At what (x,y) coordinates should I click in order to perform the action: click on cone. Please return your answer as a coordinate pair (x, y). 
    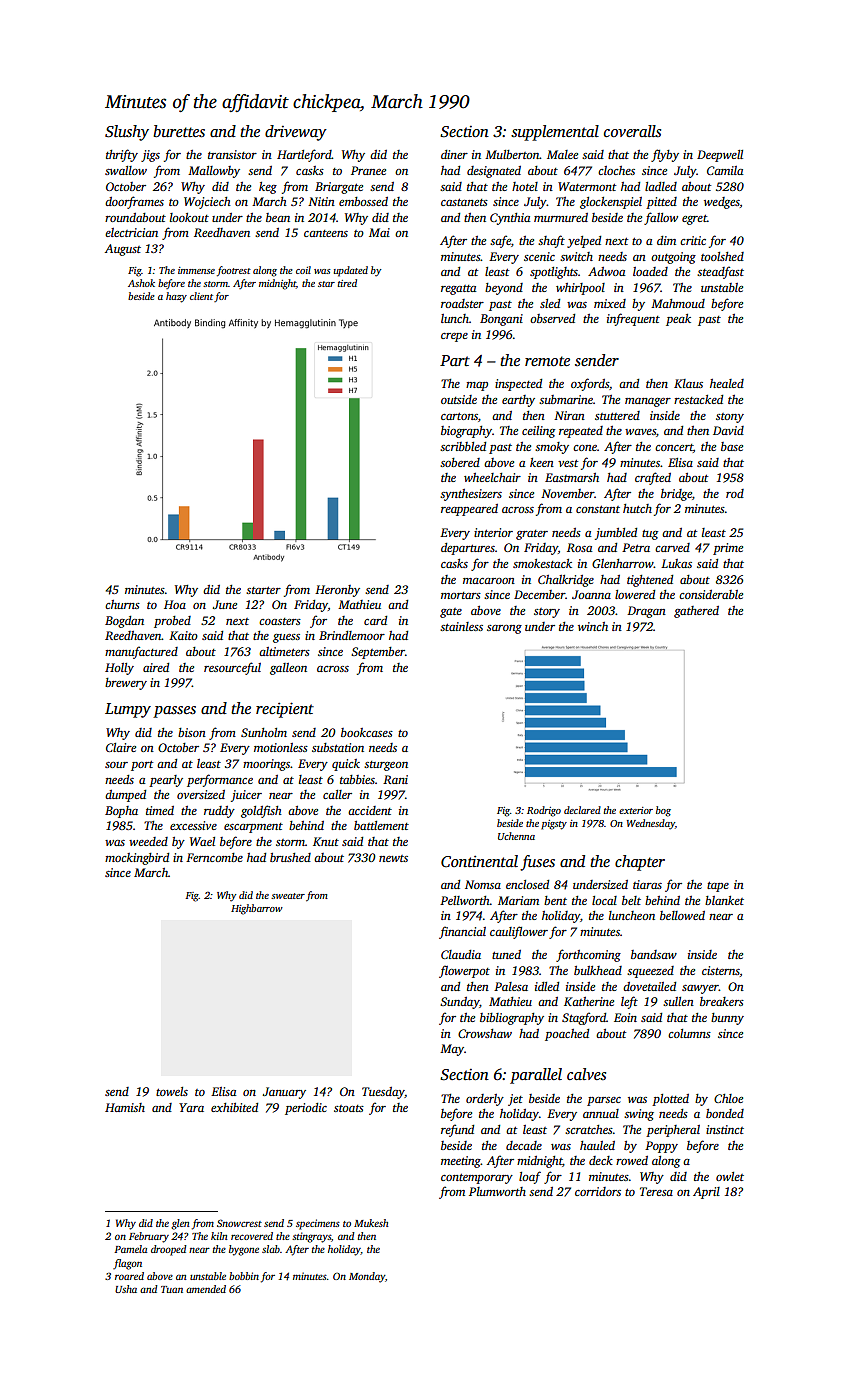
    Looking at the image, I should click on (585, 448).
